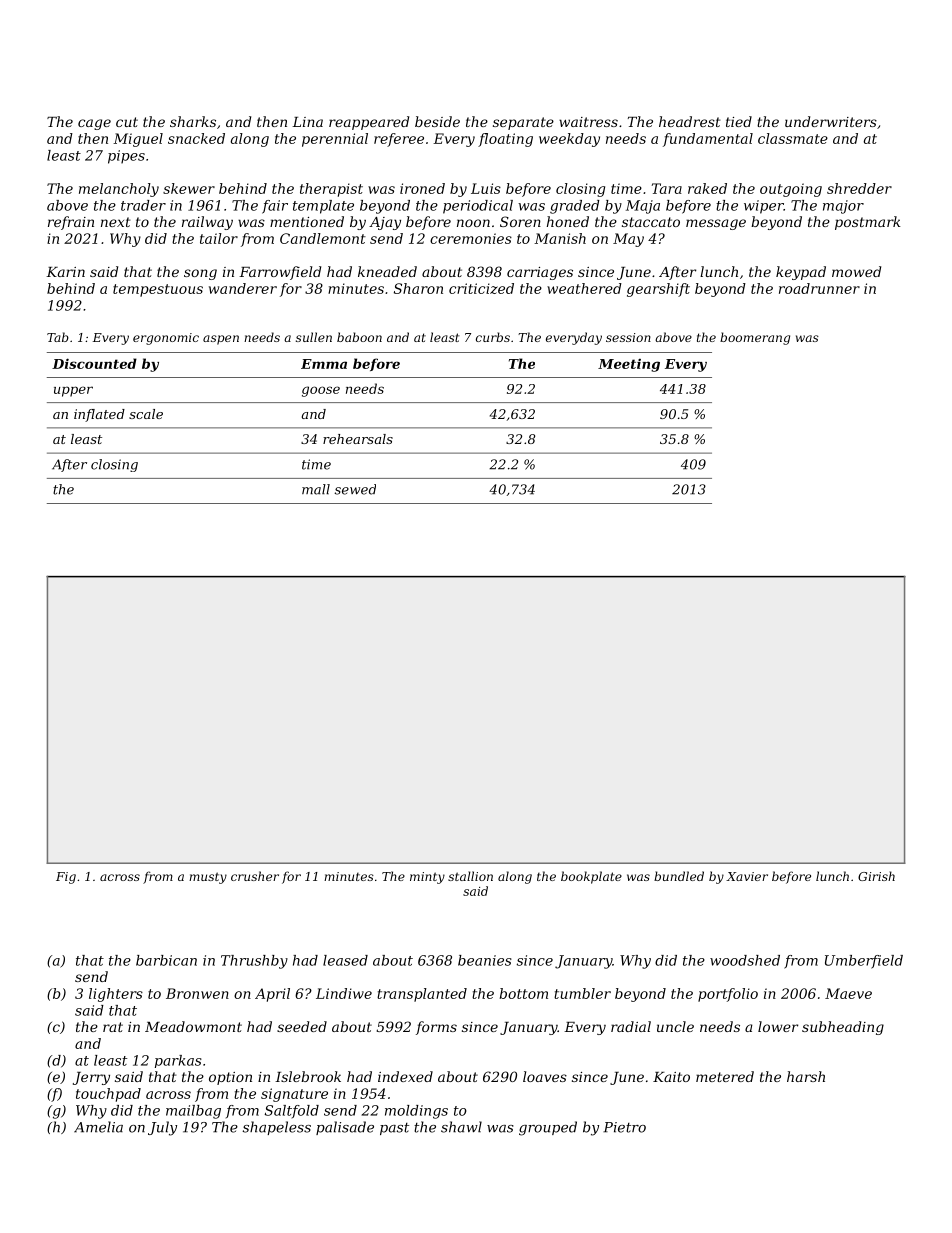  Describe the element at coordinates (316, 489) in the screenshot. I see `mall` at that location.
